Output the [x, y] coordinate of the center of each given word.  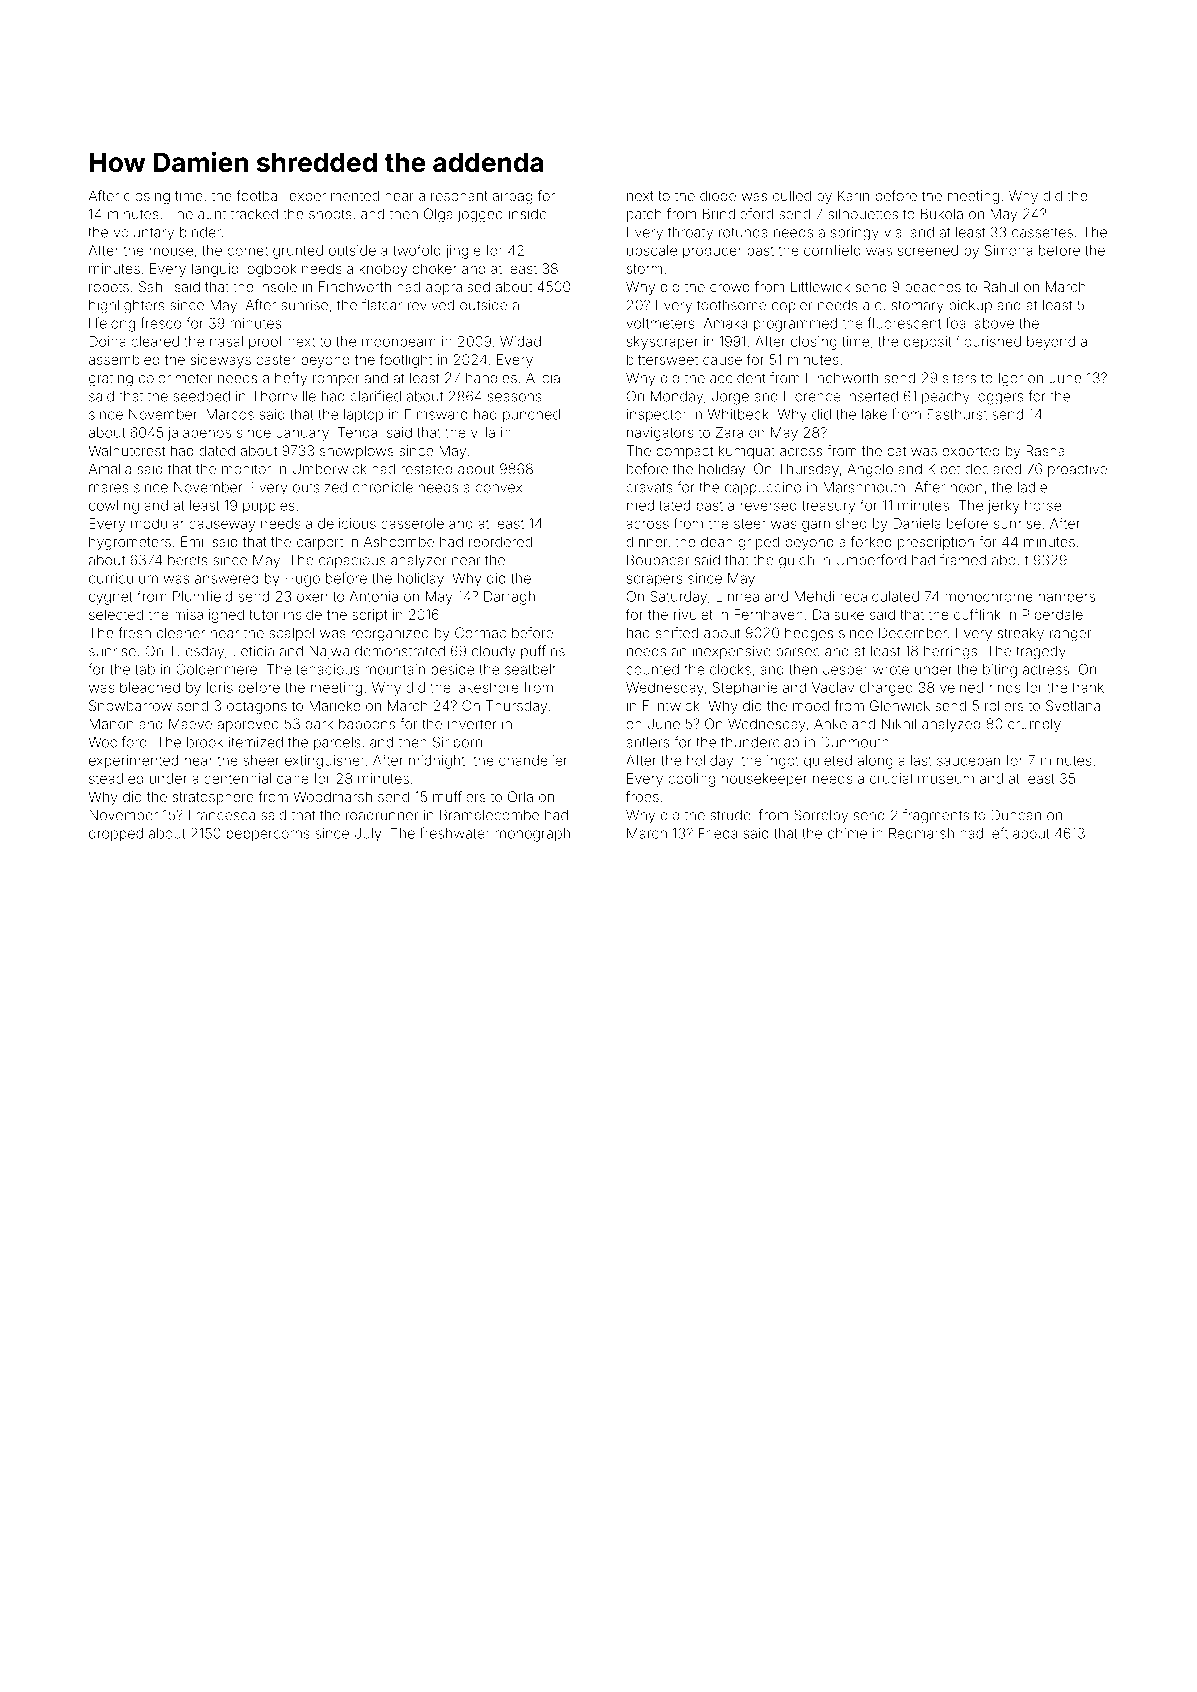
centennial [237, 778]
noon [967, 488]
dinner [647, 541]
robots [109, 287]
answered [226, 578]
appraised [458, 288]
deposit [928, 343]
